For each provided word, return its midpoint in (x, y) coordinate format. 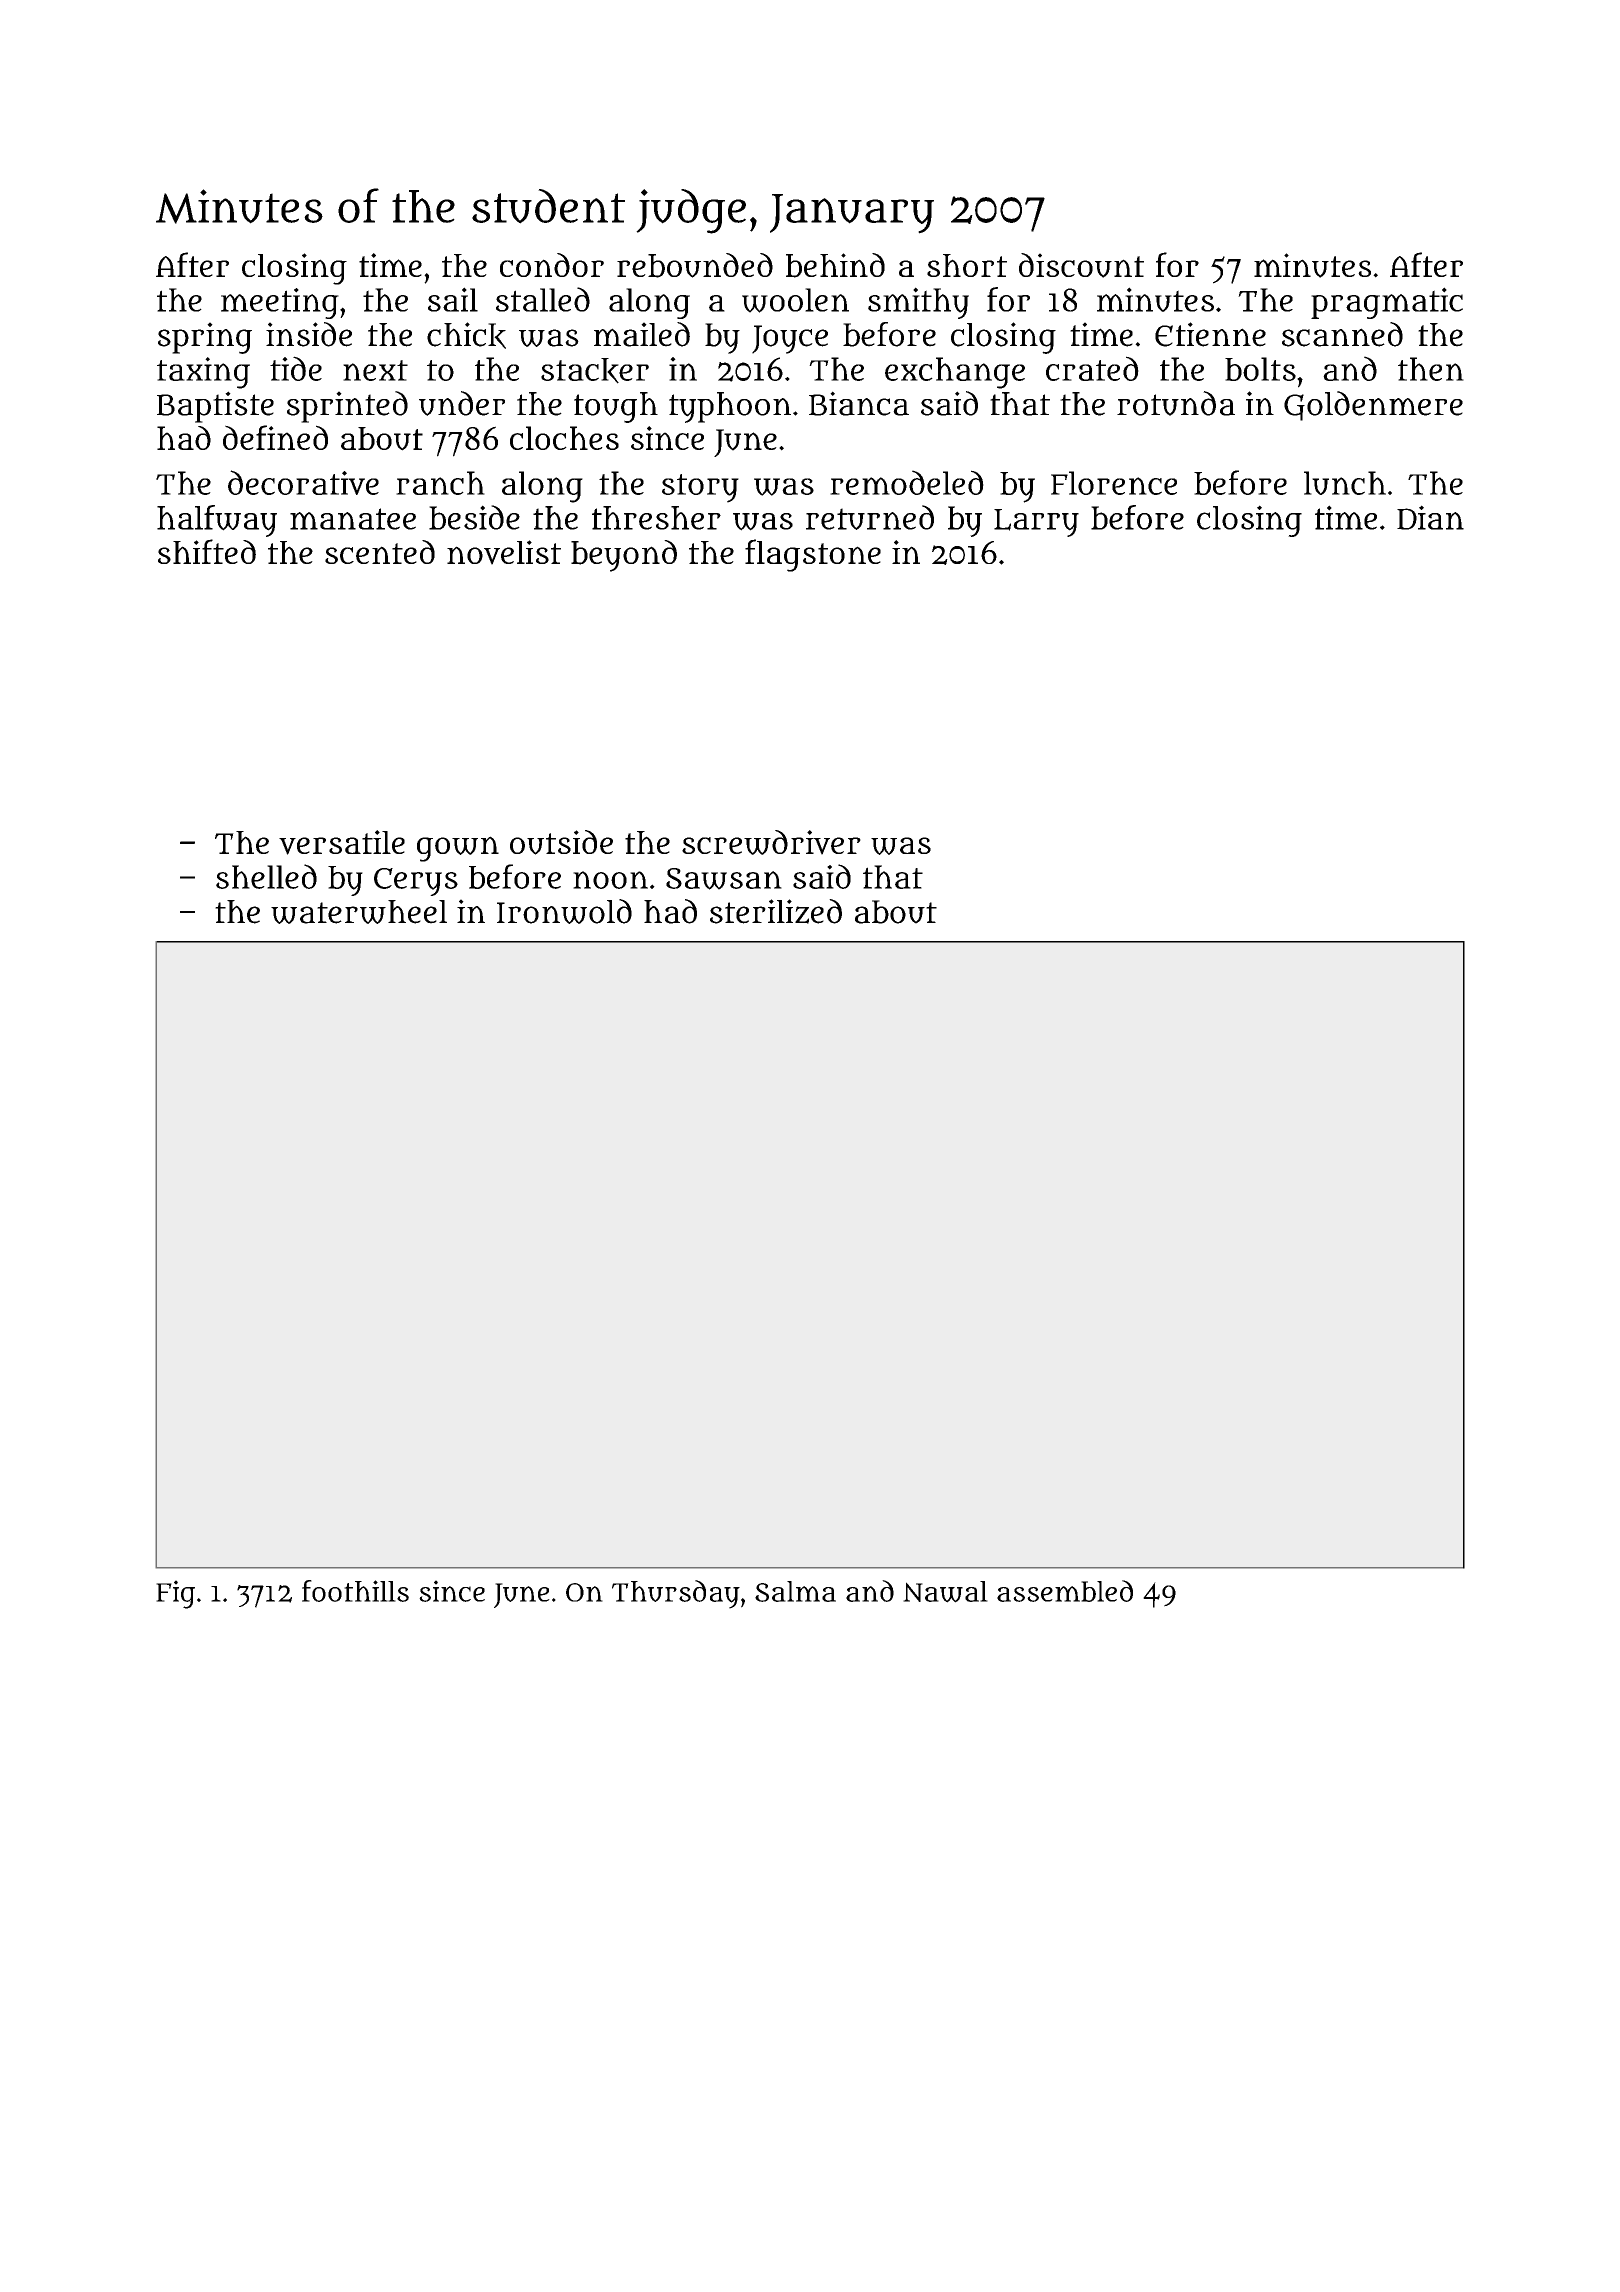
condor (552, 265)
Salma (795, 1591)
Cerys (416, 882)
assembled (1065, 1591)
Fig (175, 1594)
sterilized (776, 911)
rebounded (695, 265)
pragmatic (1387, 303)
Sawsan (724, 879)
